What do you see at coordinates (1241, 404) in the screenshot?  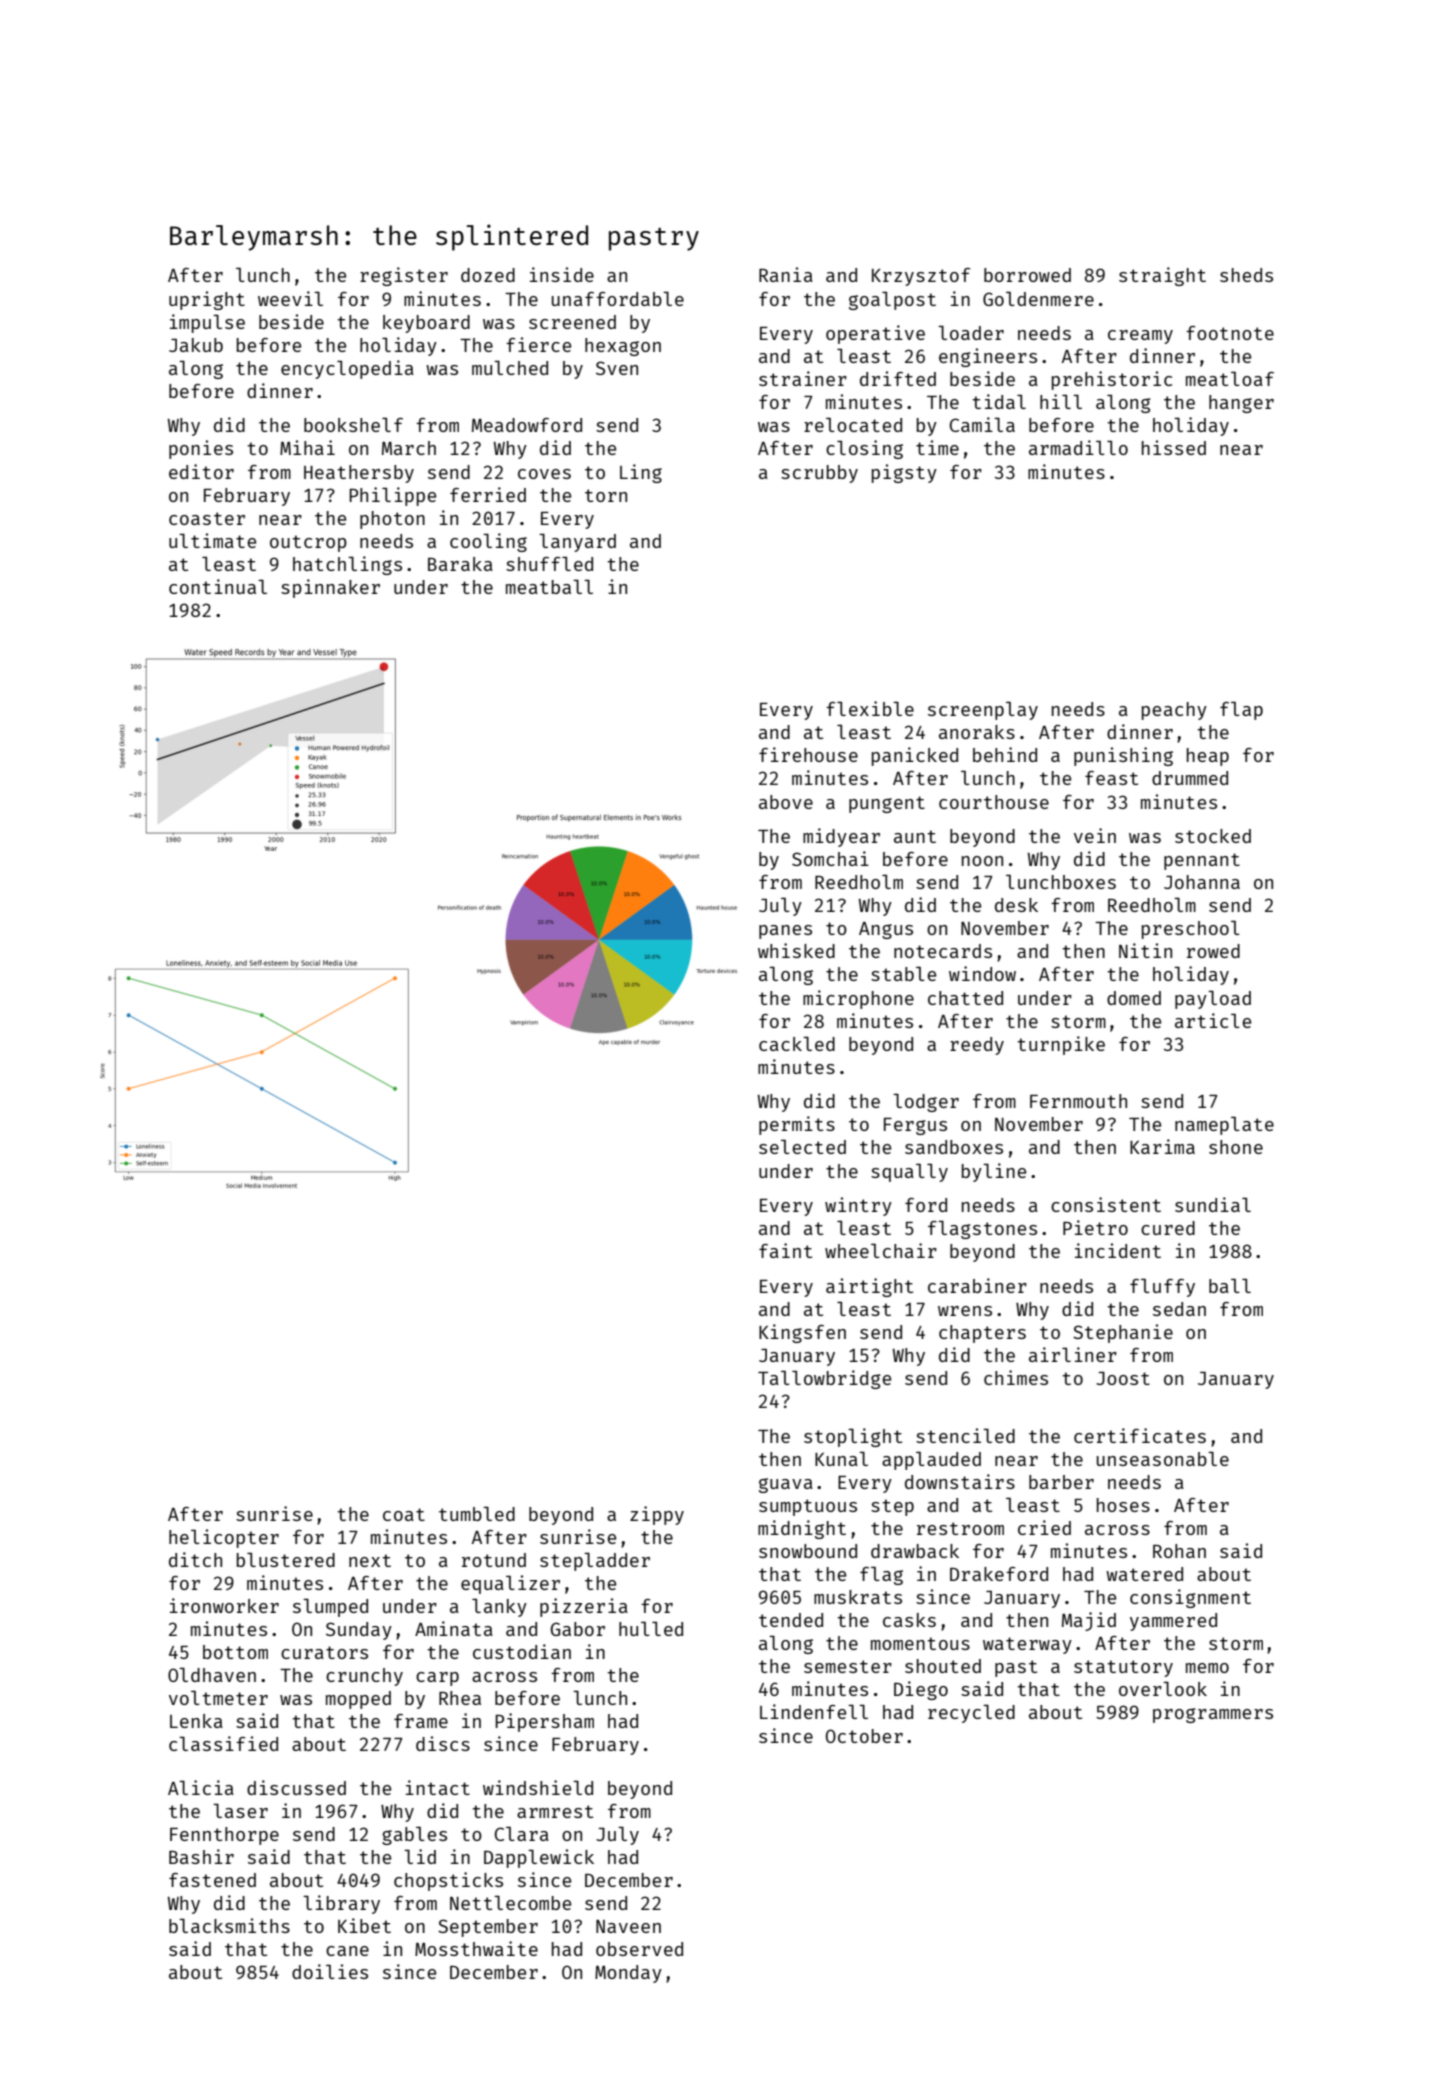 I see `hanger` at bounding box center [1241, 404].
